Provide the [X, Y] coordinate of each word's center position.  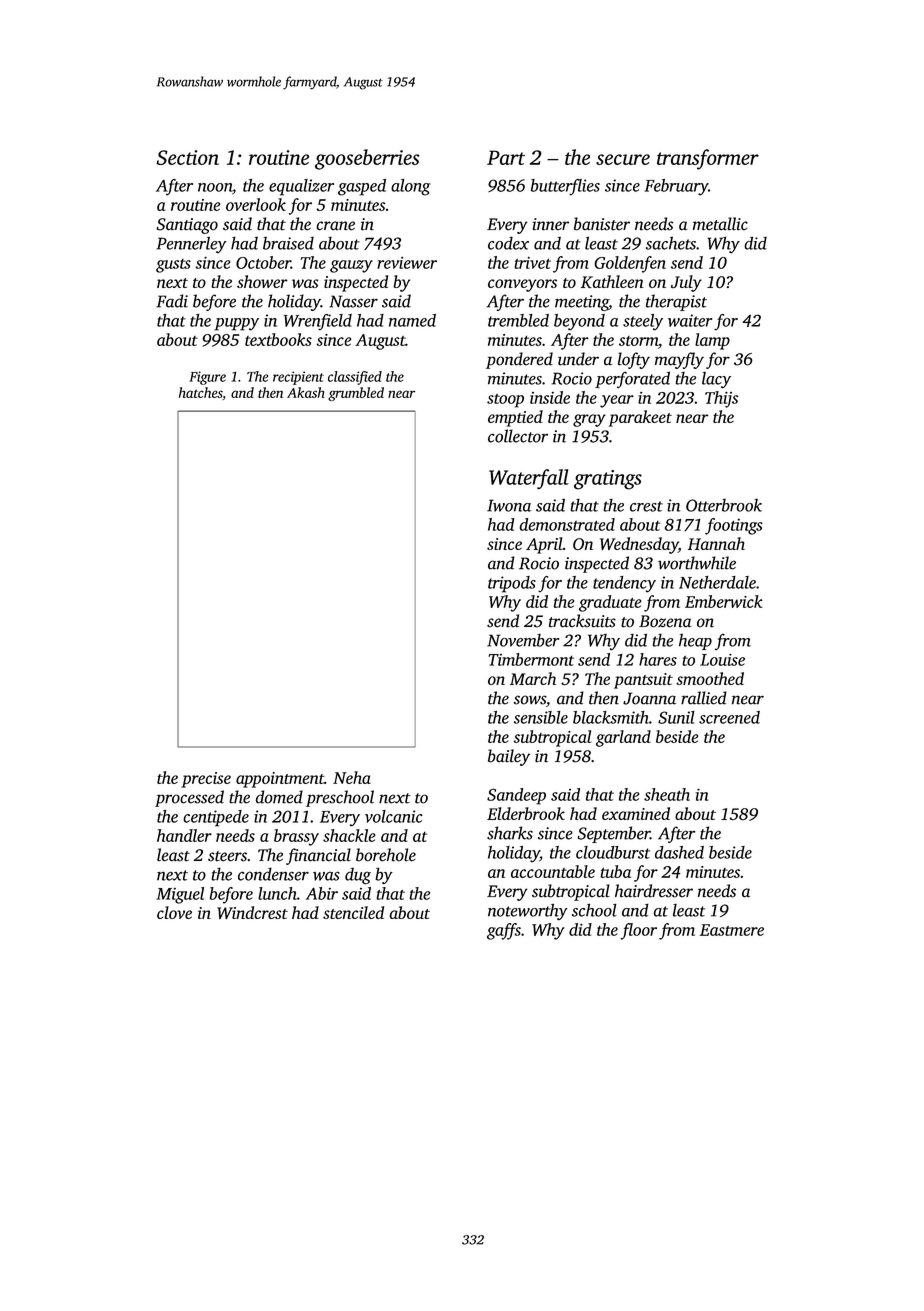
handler [184, 835]
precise [206, 780]
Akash [306, 392]
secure [623, 159]
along [411, 187]
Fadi [172, 301]
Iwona [509, 505]
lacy [716, 380]
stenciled [353, 912]
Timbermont [531, 659]
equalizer [301, 187]
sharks [510, 833]
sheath [667, 794]
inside [550, 397]
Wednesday [639, 545]
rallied [704, 698]
